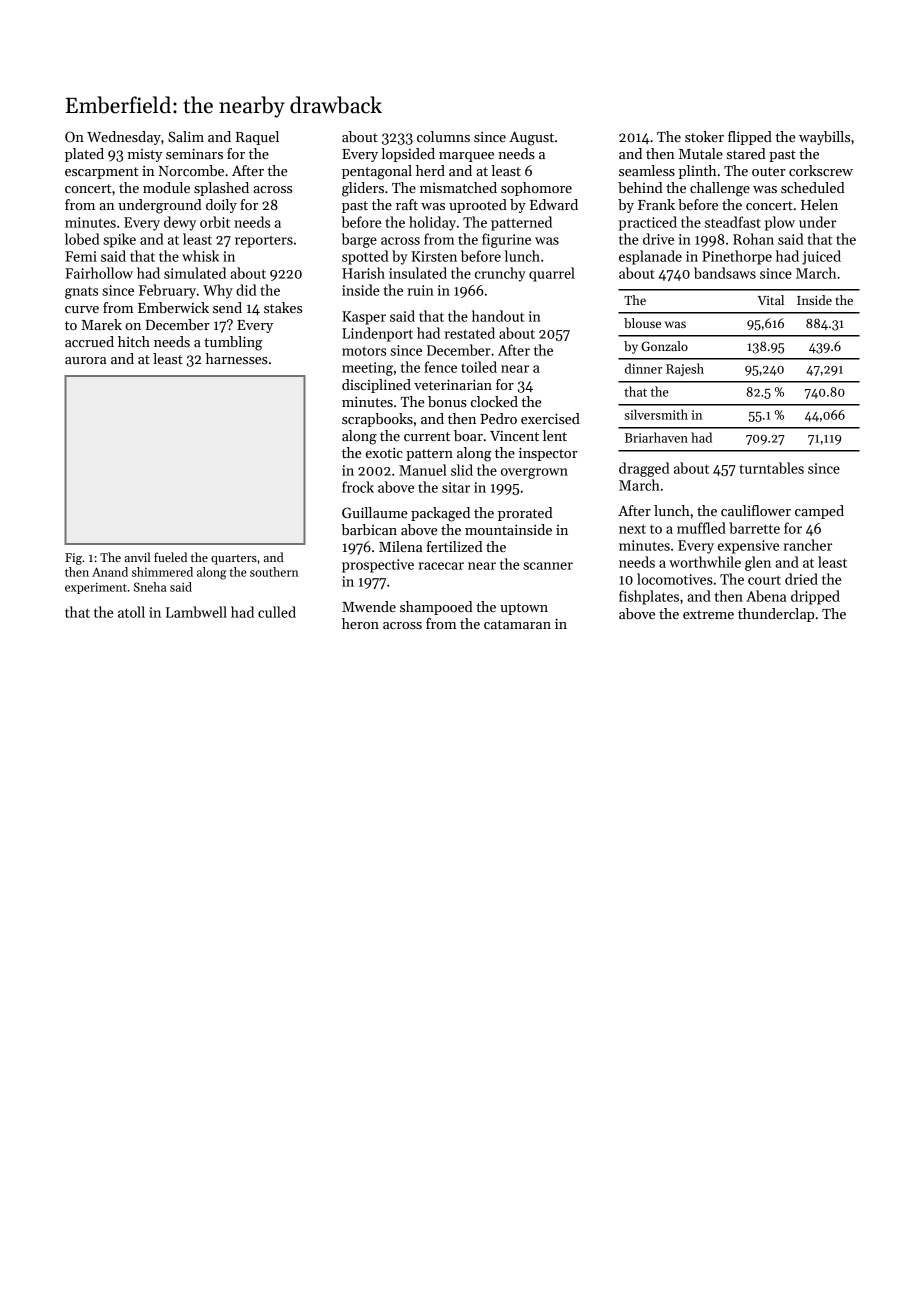 The image size is (924, 1308). Describe the element at coordinates (531, 139) in the document. I see `August` at that location.
